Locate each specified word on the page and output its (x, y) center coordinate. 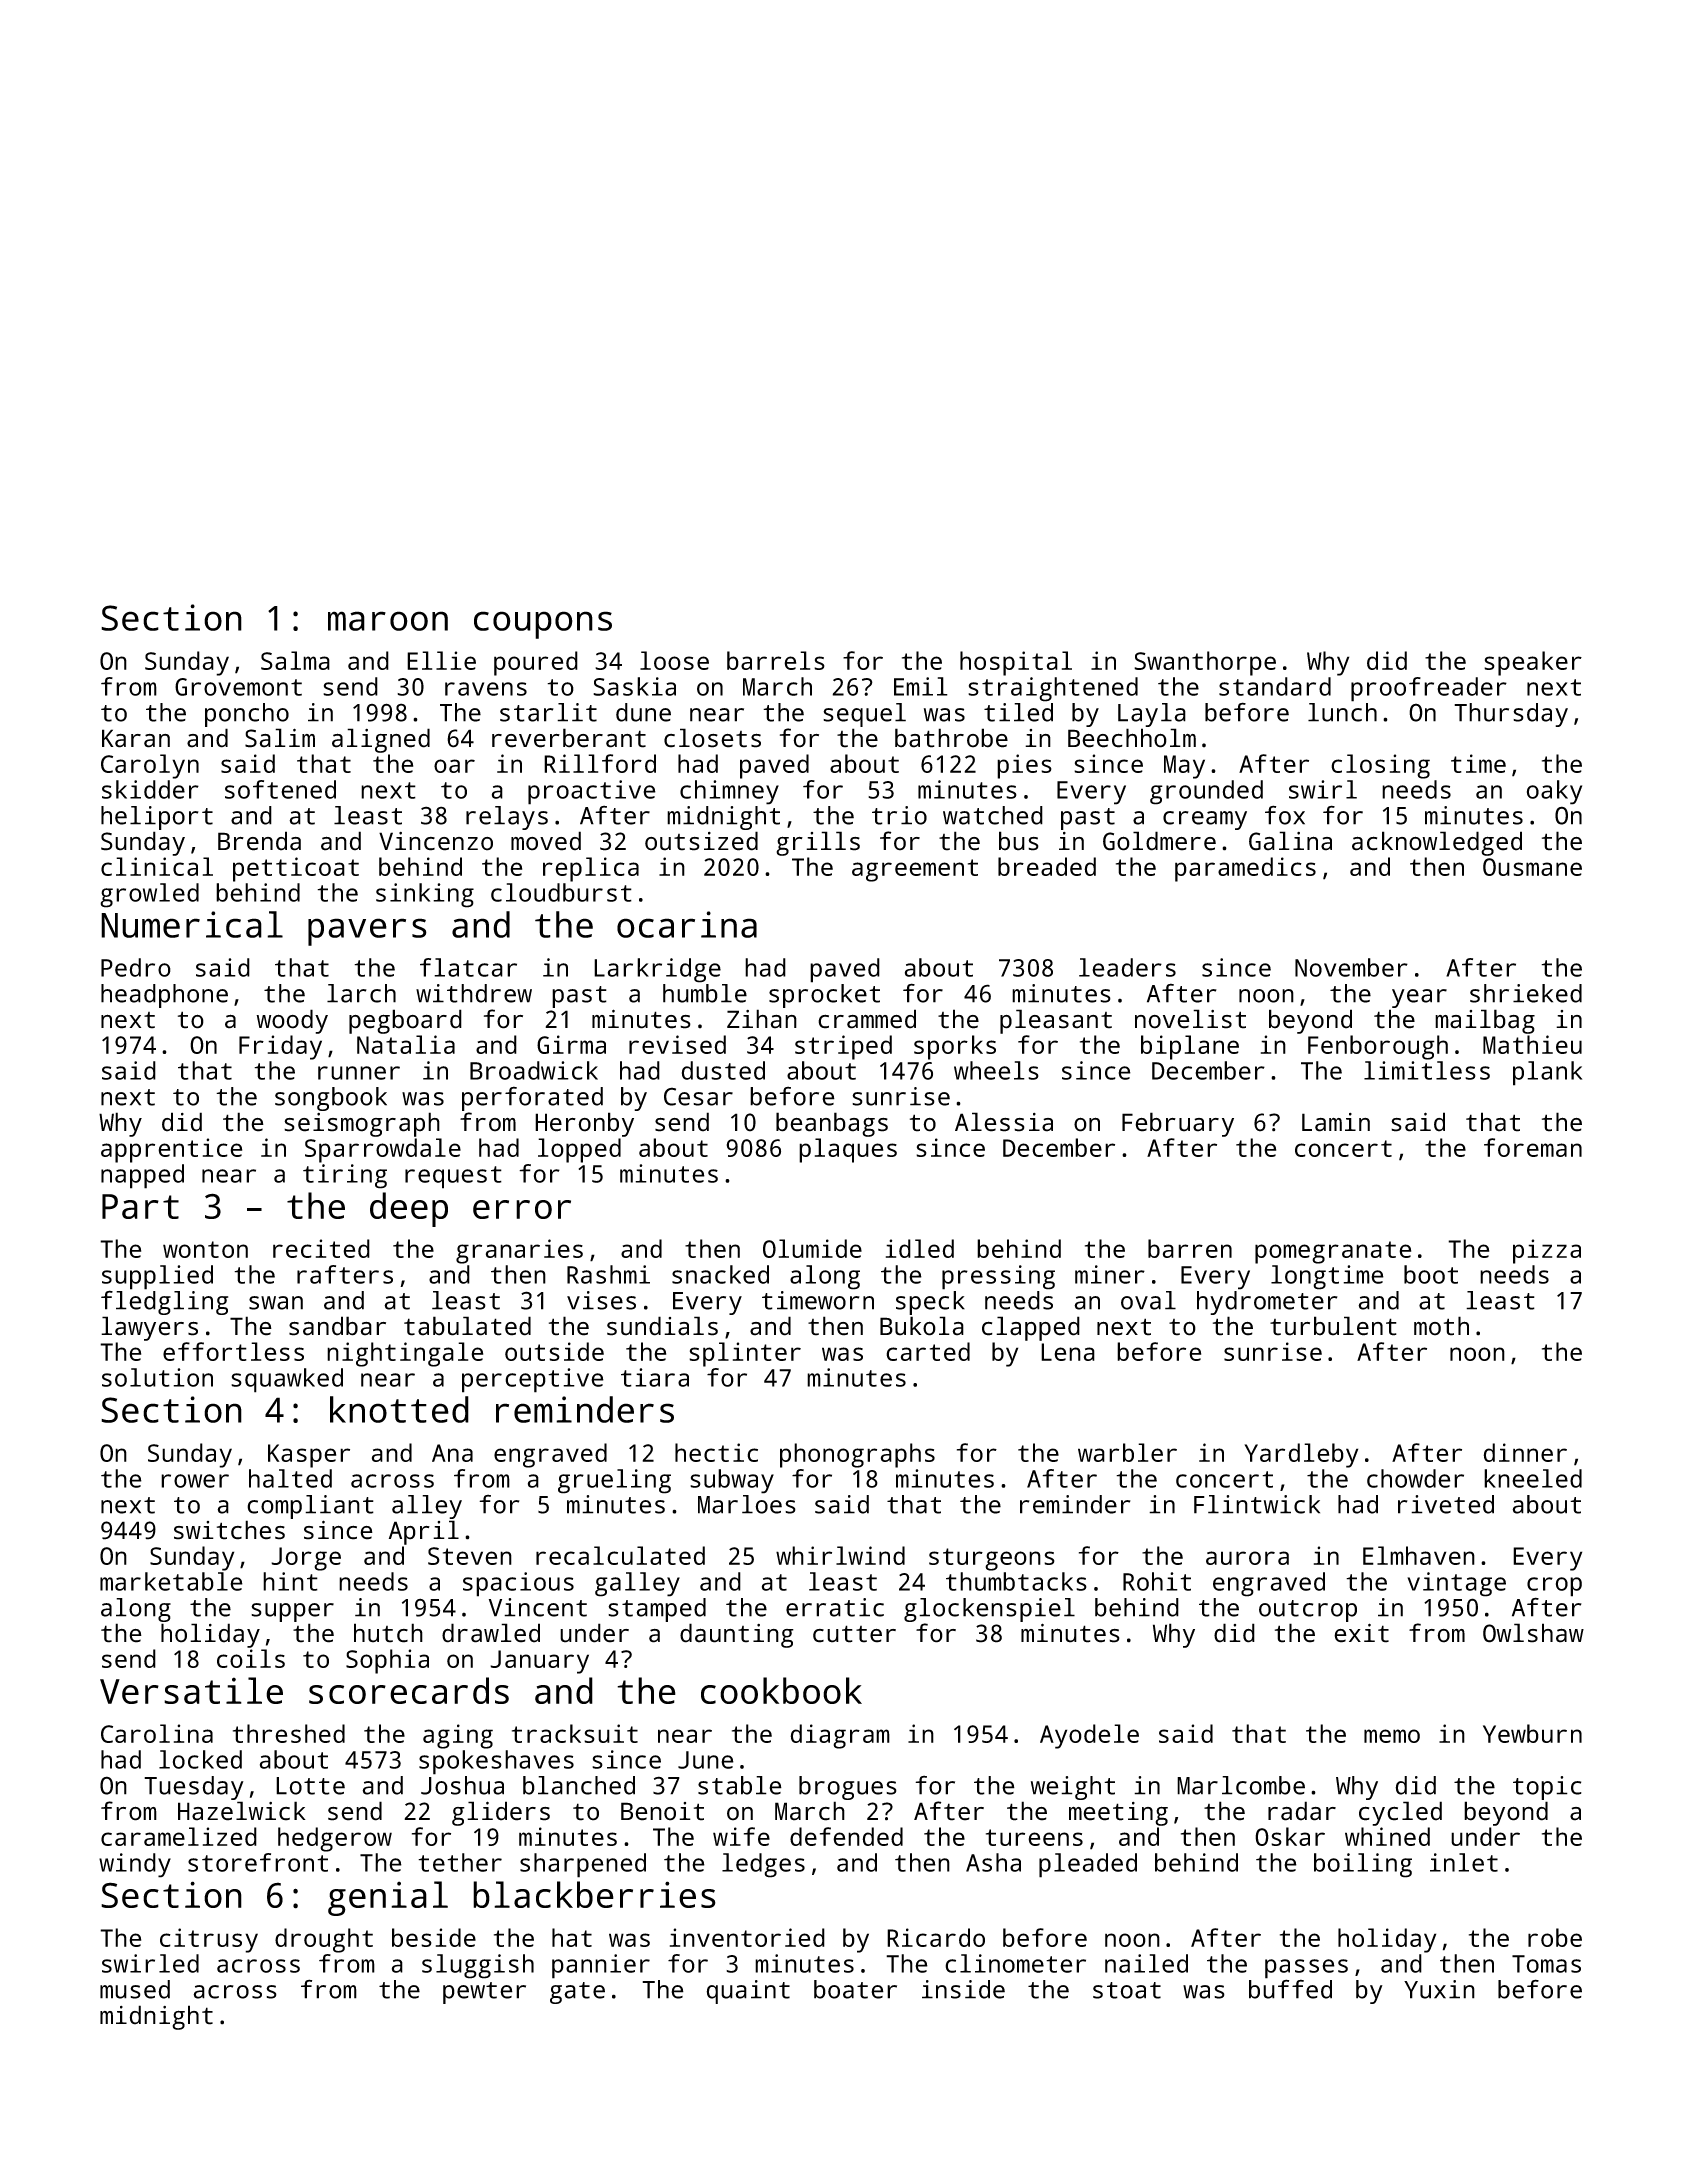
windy (135, 1865)
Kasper (309, 1456)
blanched (579, 1785)
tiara (655, 1377)
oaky (1554, 792)
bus (1019, 841)
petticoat (296, 869)
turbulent (1333, 1326)
